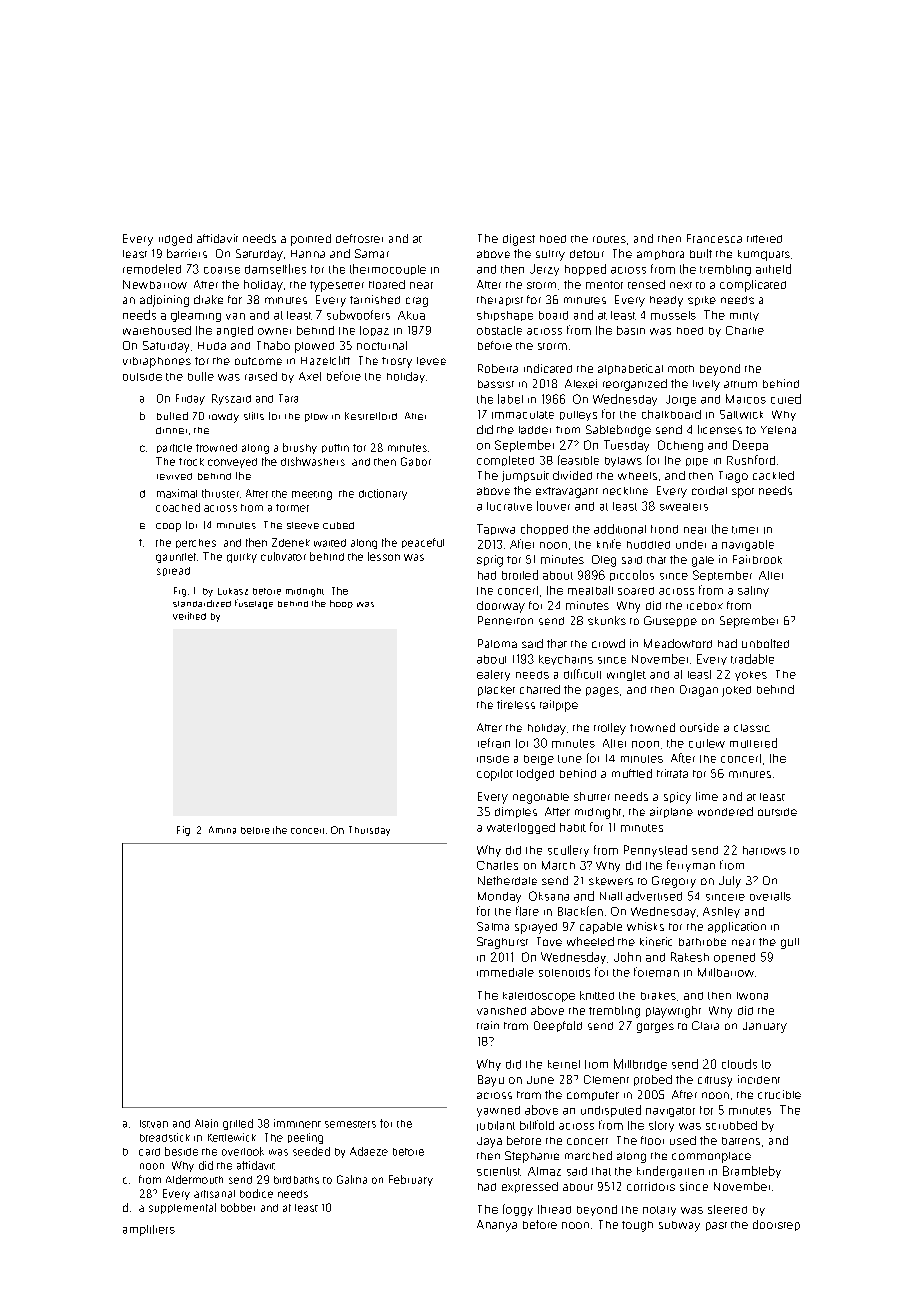 This screenshot has width=924, height=1308. What do you see at coordinates (384, 556) in the screenshot?
I see `lesson` at bounding box center [384, 556].
